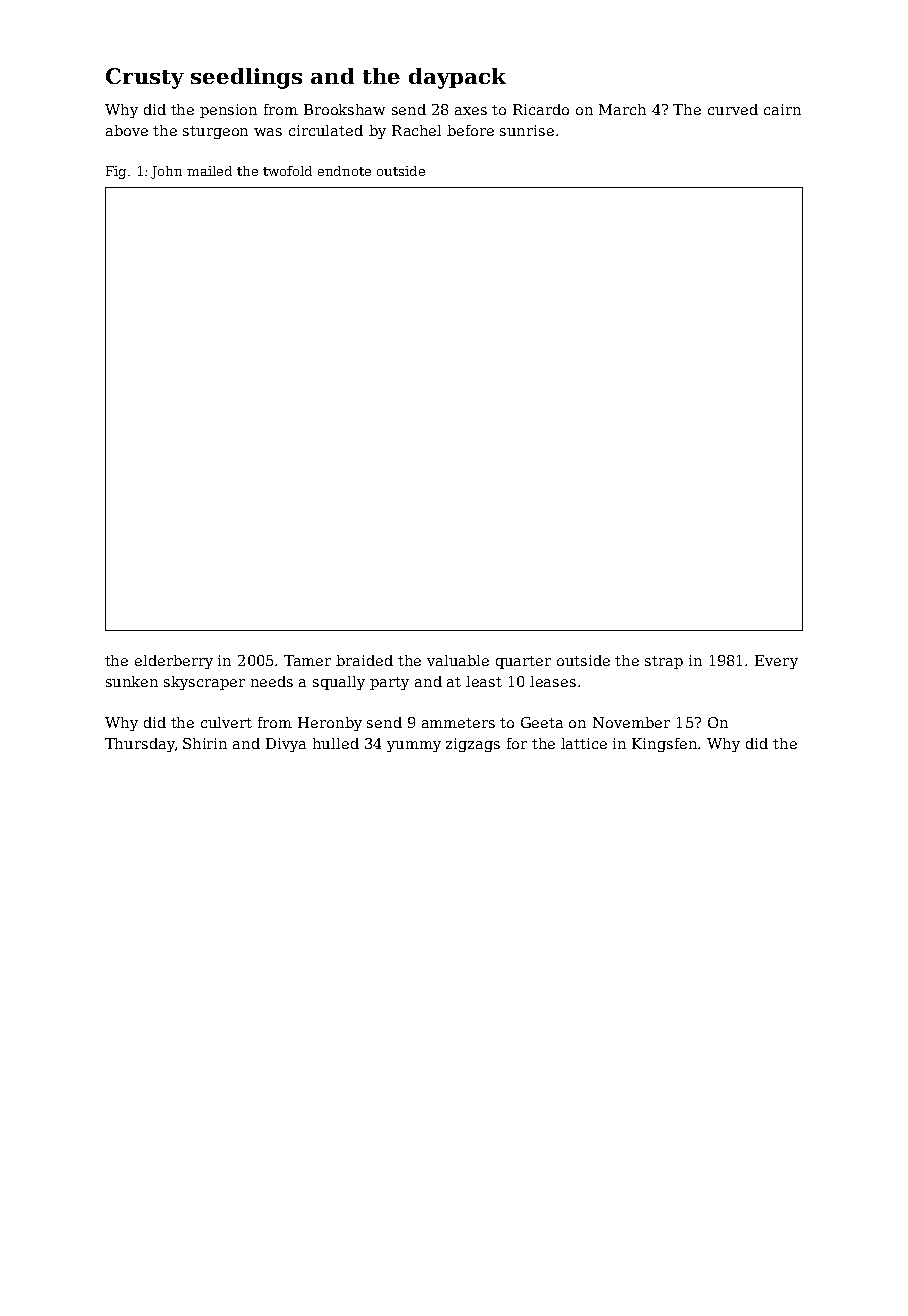 Image resolution: width=908 pixels, height=1316 pixels. Describe the element at coordinates (664, 662) in the page. I see `strap` at that location.
